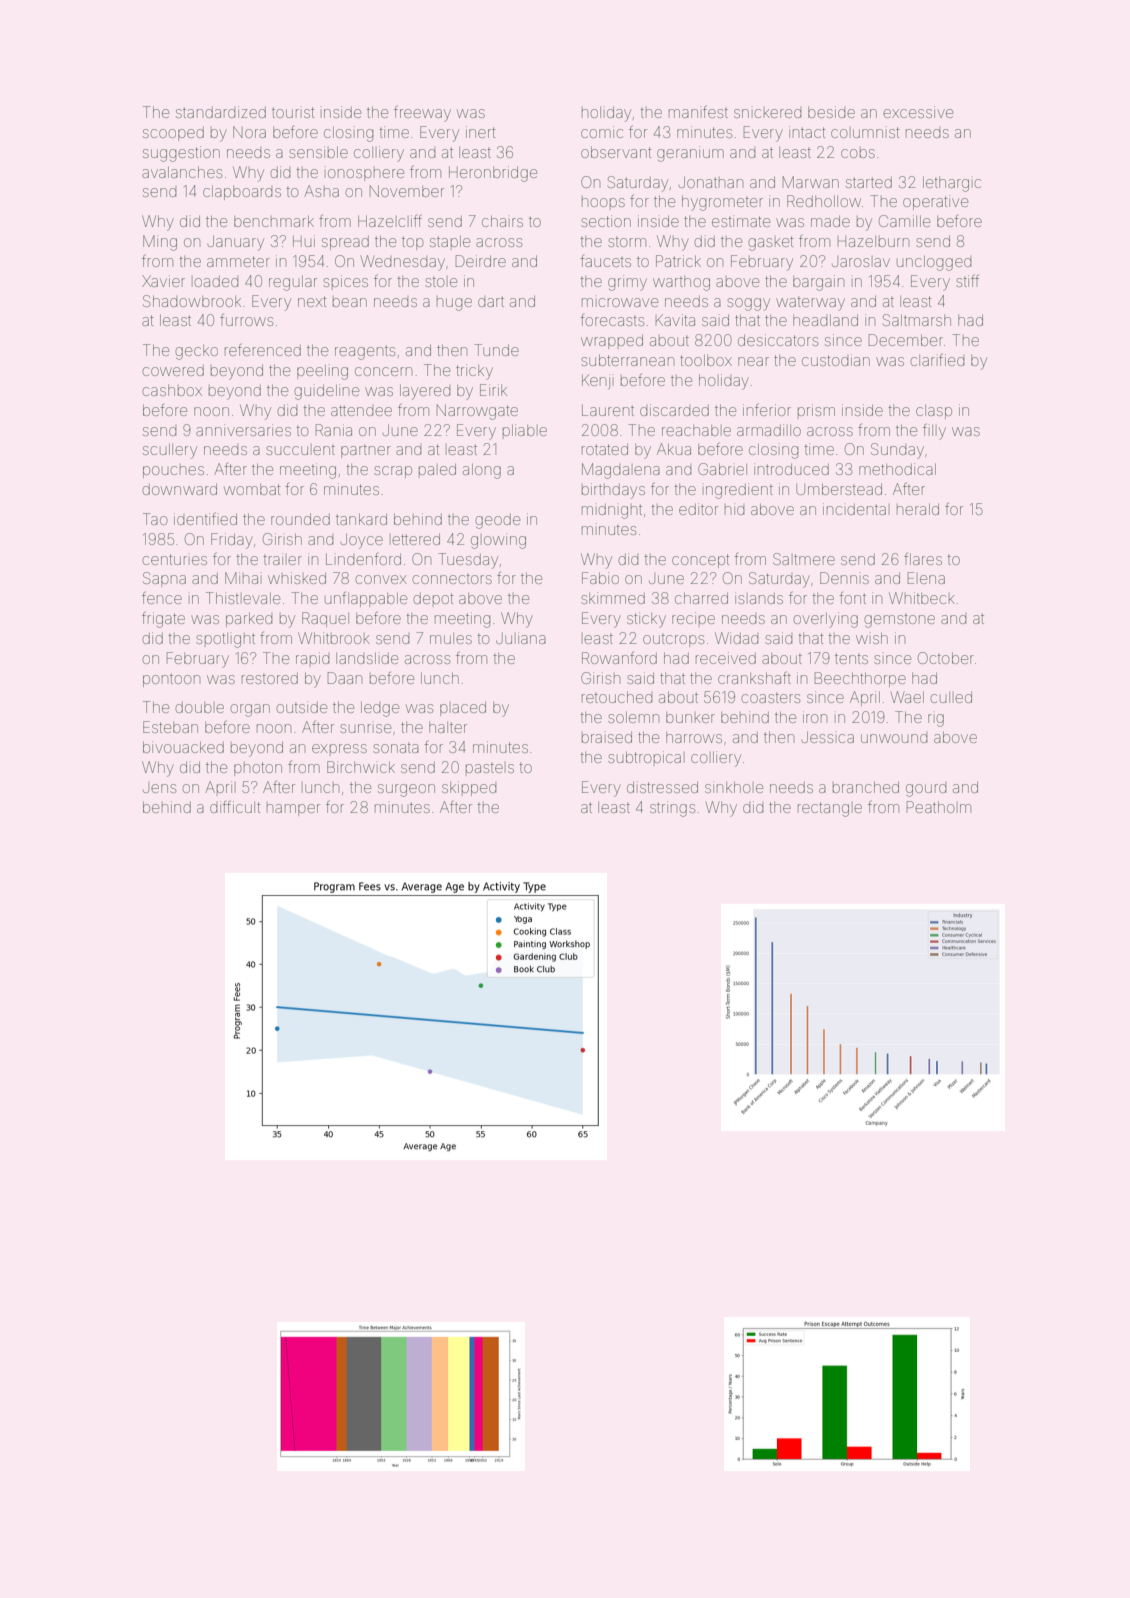  What do you see at coordinates (322, 372) in the image?
I see `peeling` at bounding box center [322, 372].
